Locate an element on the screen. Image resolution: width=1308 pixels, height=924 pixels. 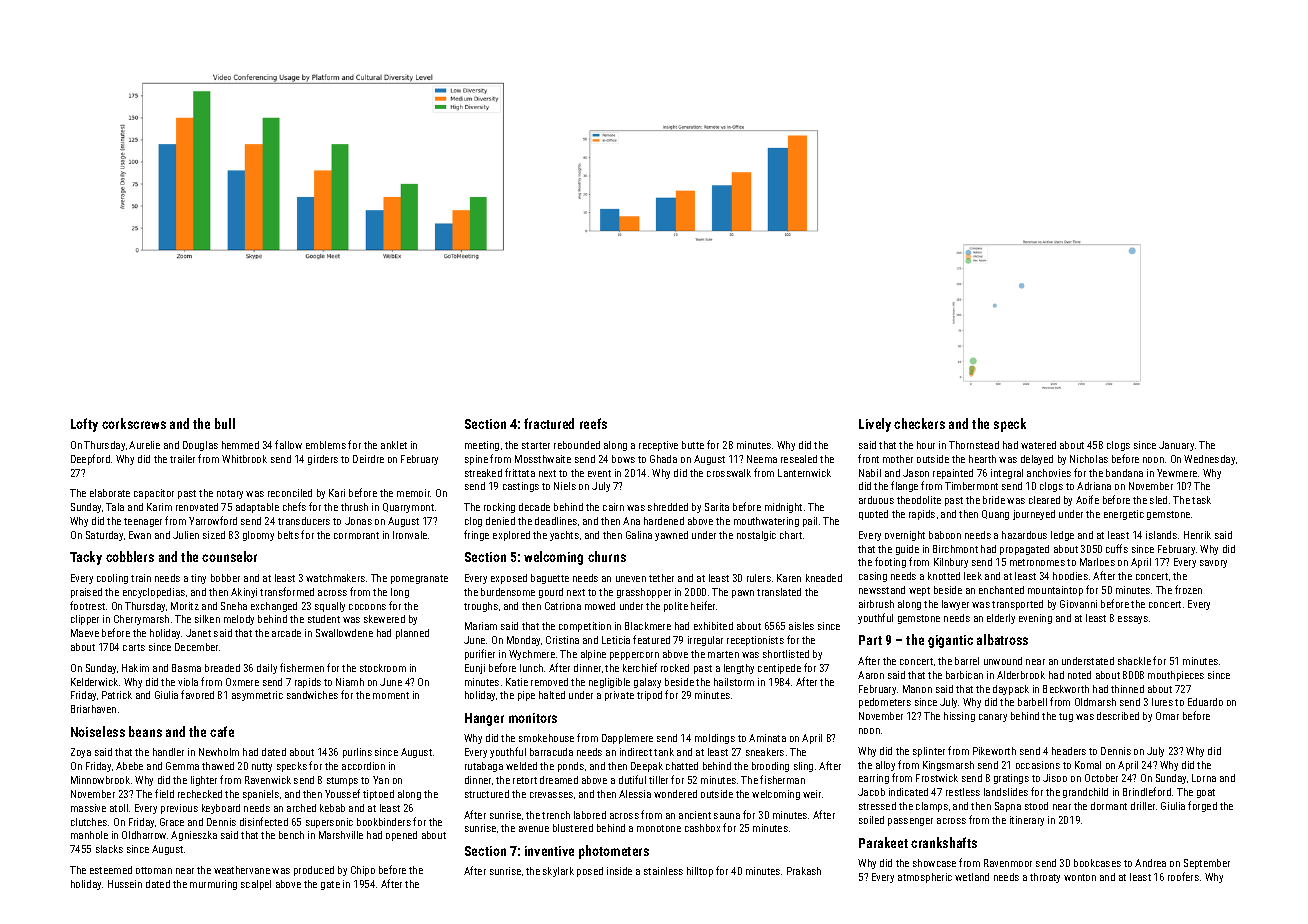
fractured is located at coordinates (549, 423).
